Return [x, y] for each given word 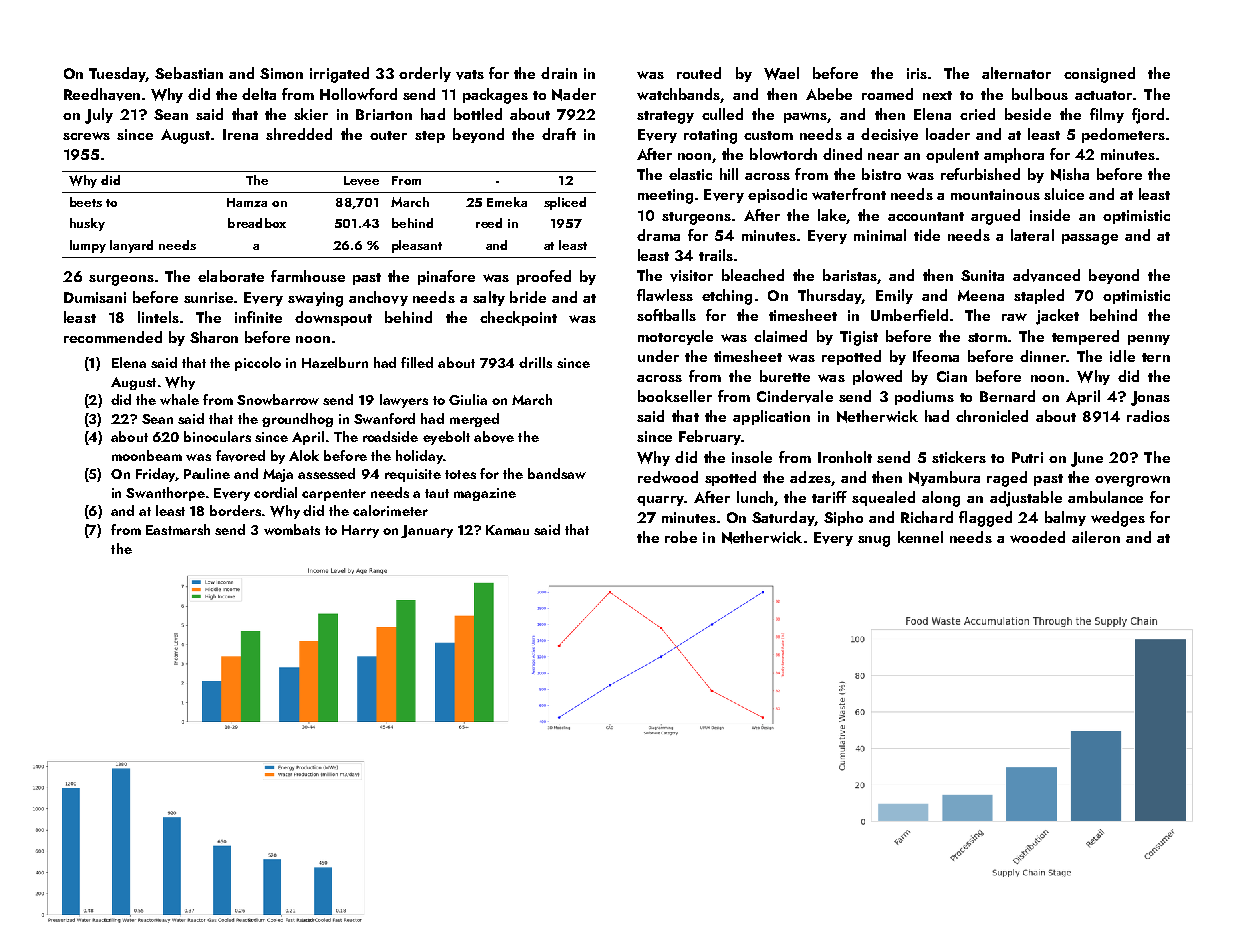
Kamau [507, 530]
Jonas [1150, 398]
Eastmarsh [178, 529]
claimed [780, 336]
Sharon [214, 337]
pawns [805, 117]
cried [977, 114]
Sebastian [189, 73]
